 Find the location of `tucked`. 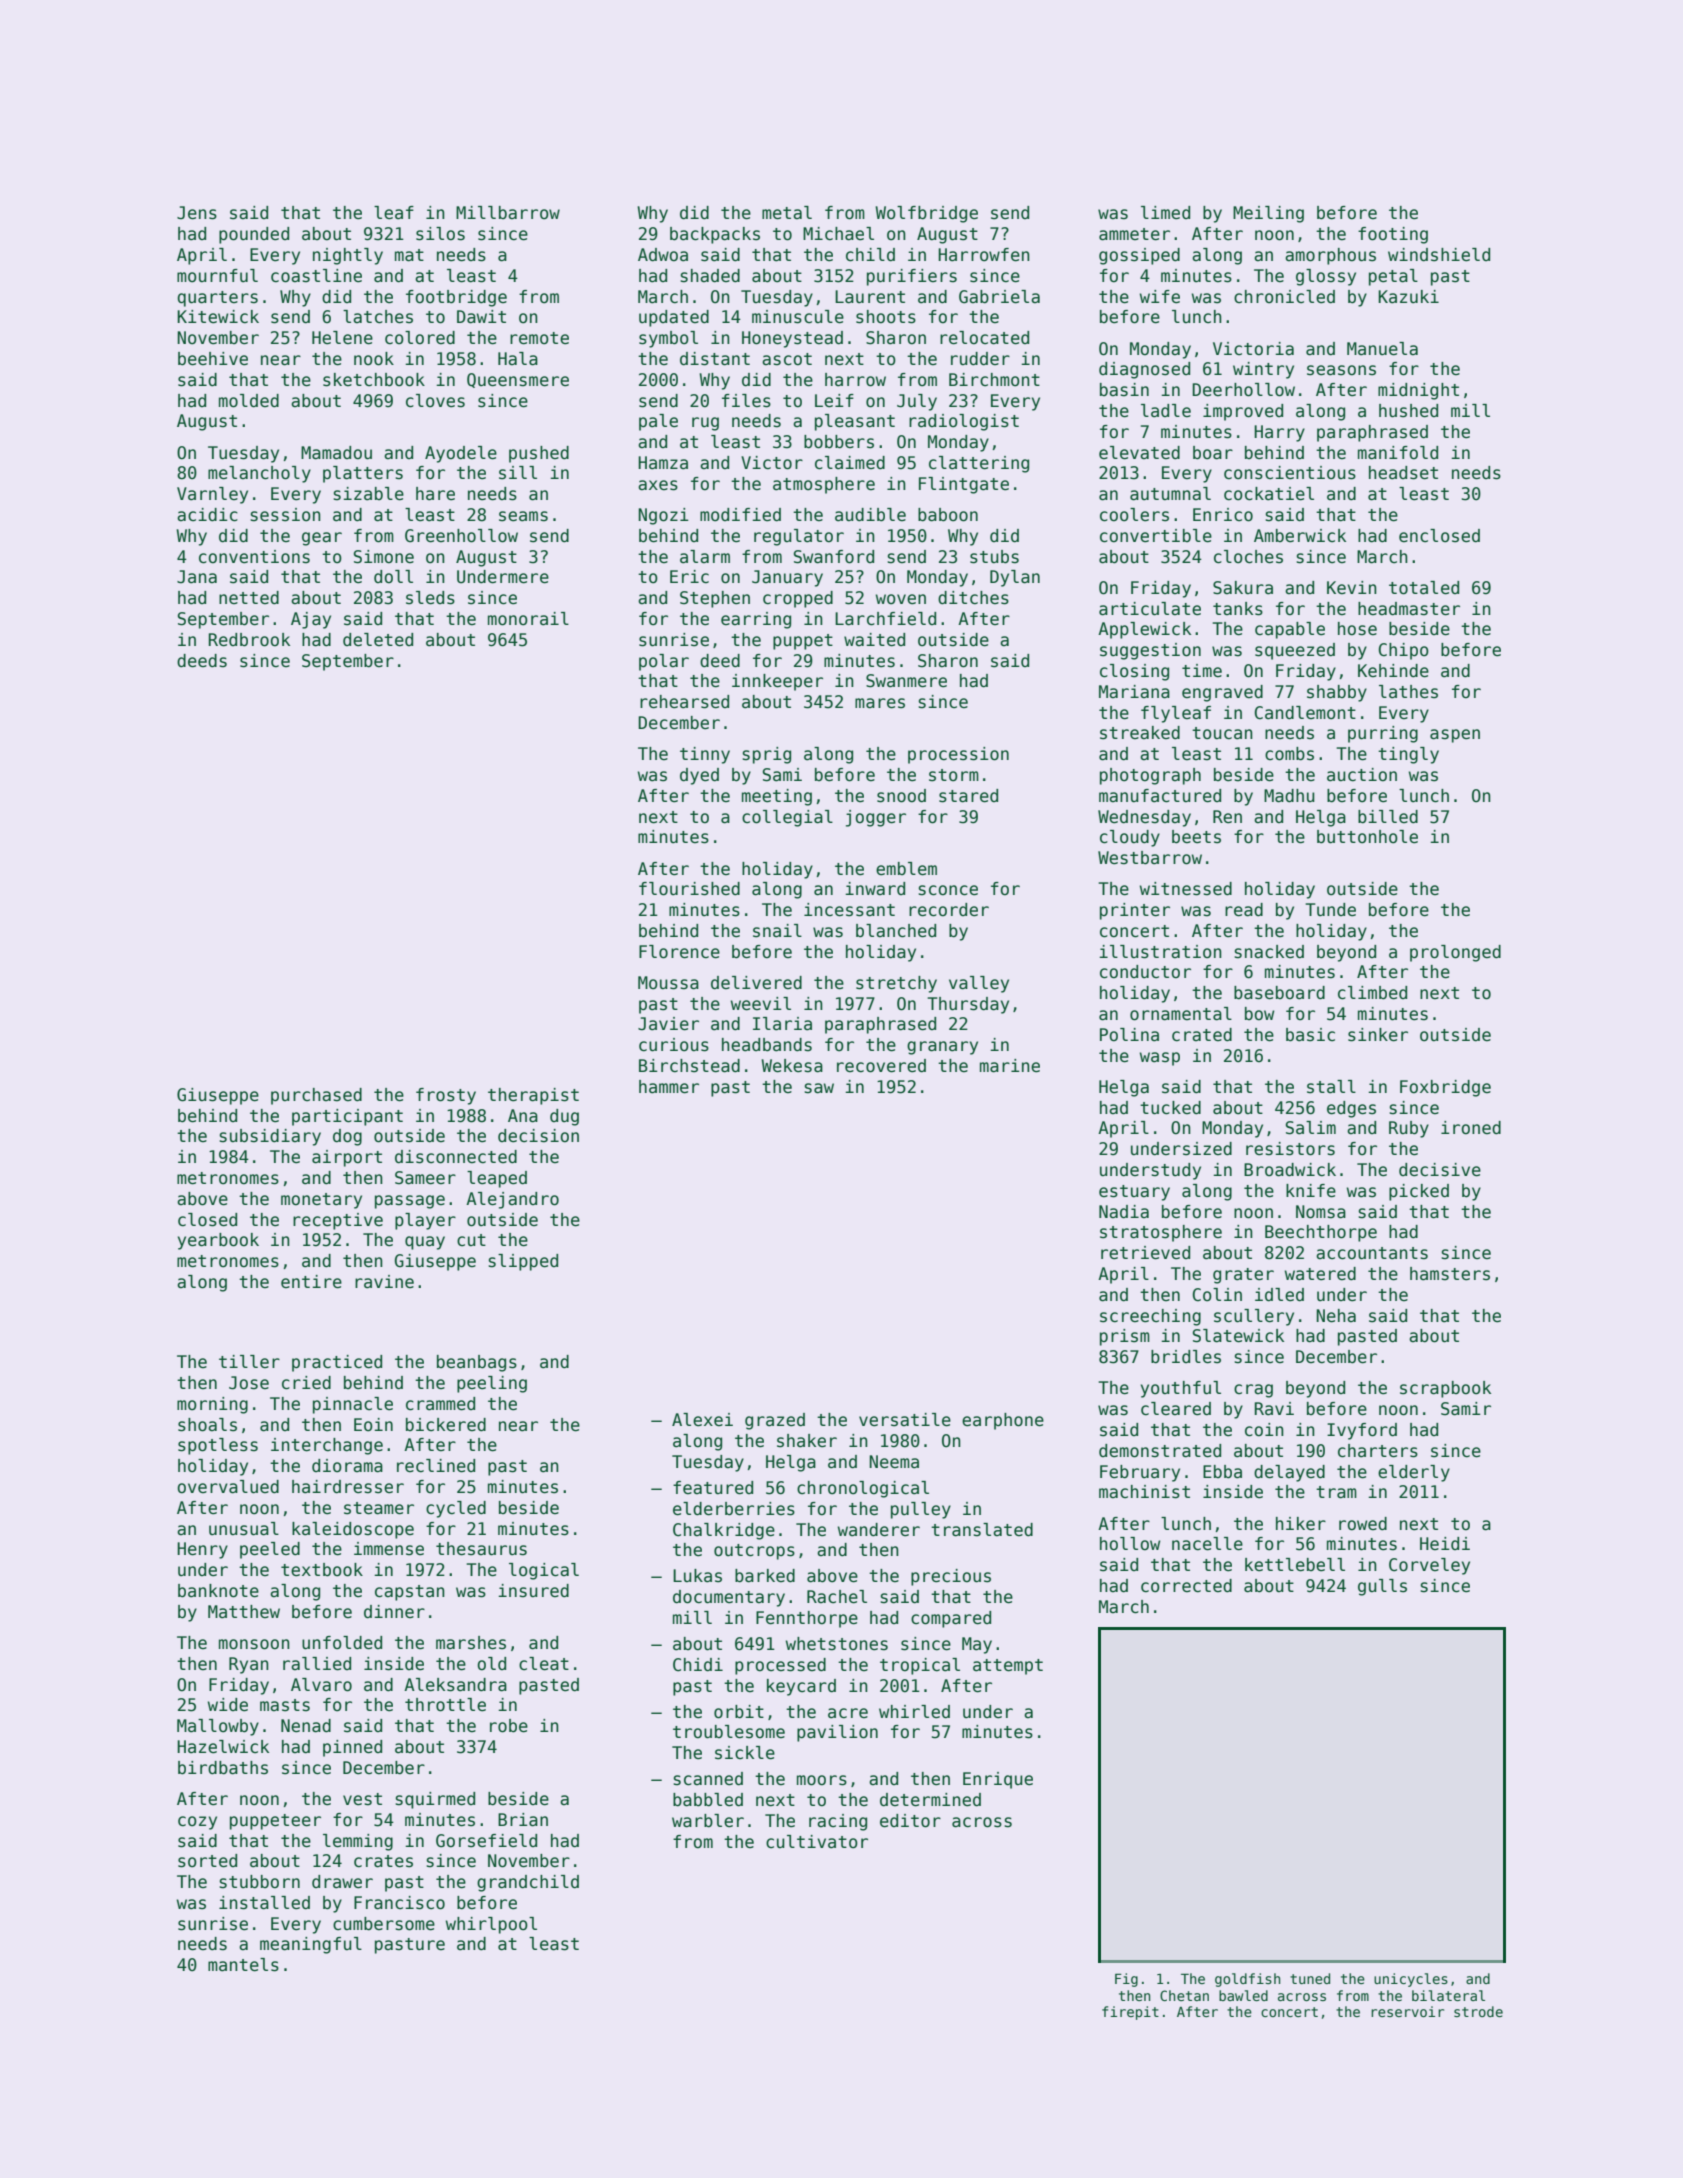

tucked is located at coordinates (1170, 1108).
